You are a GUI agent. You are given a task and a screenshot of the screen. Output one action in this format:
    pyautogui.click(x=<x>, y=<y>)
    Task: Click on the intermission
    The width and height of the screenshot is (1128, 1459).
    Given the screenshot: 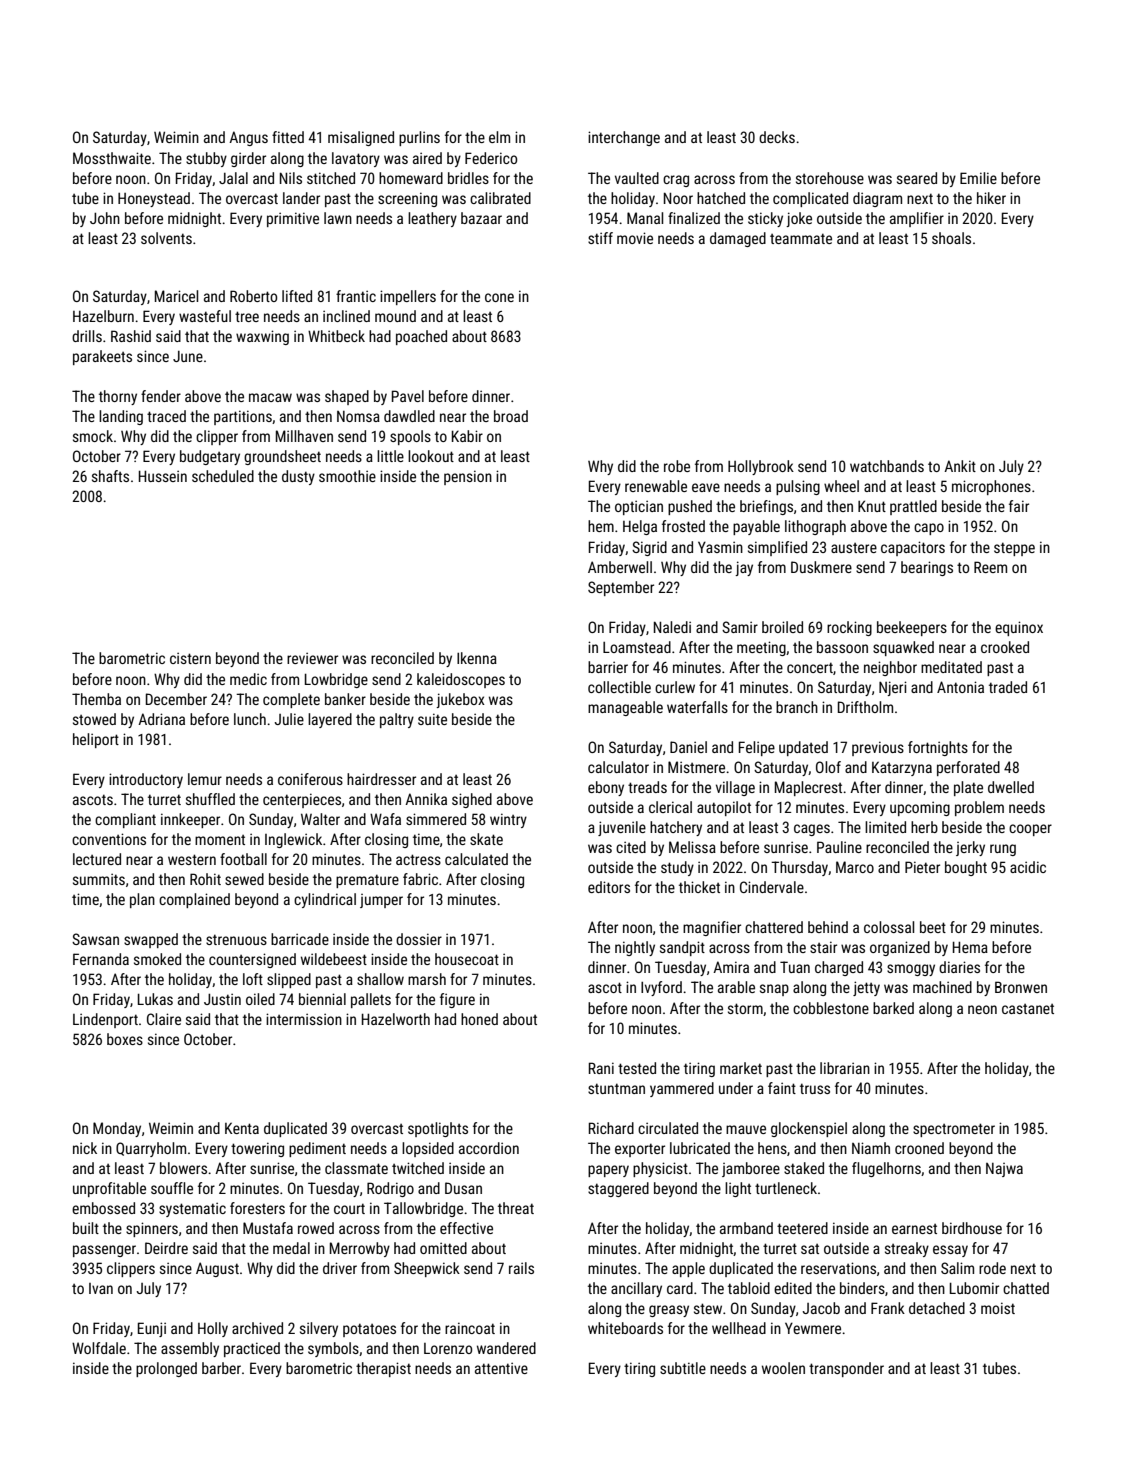 What is the action you would take?
    pyautogui.click(x=304, y=1019)
